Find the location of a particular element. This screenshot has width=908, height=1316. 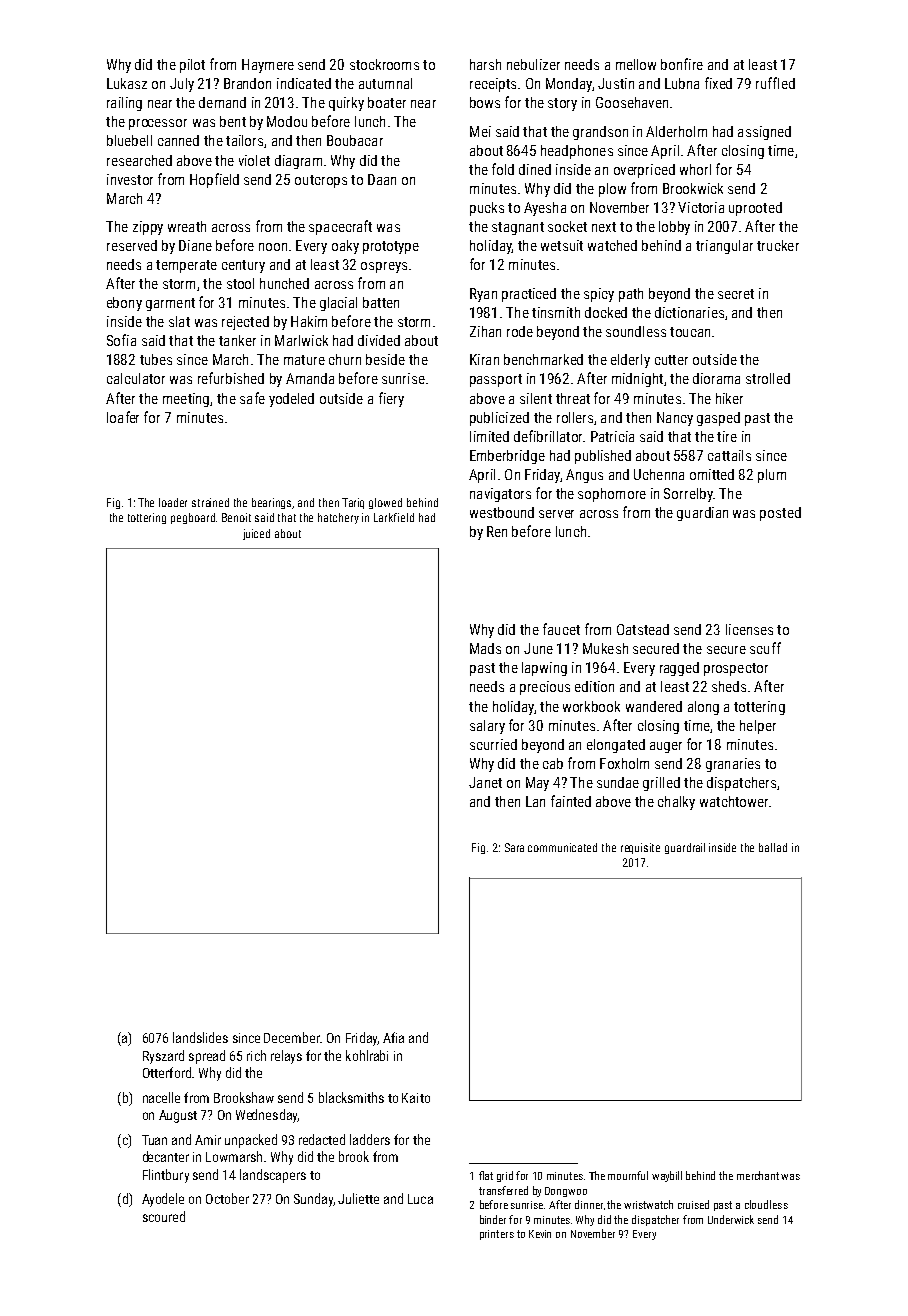

Angus is located at coordinates (584, 476).
